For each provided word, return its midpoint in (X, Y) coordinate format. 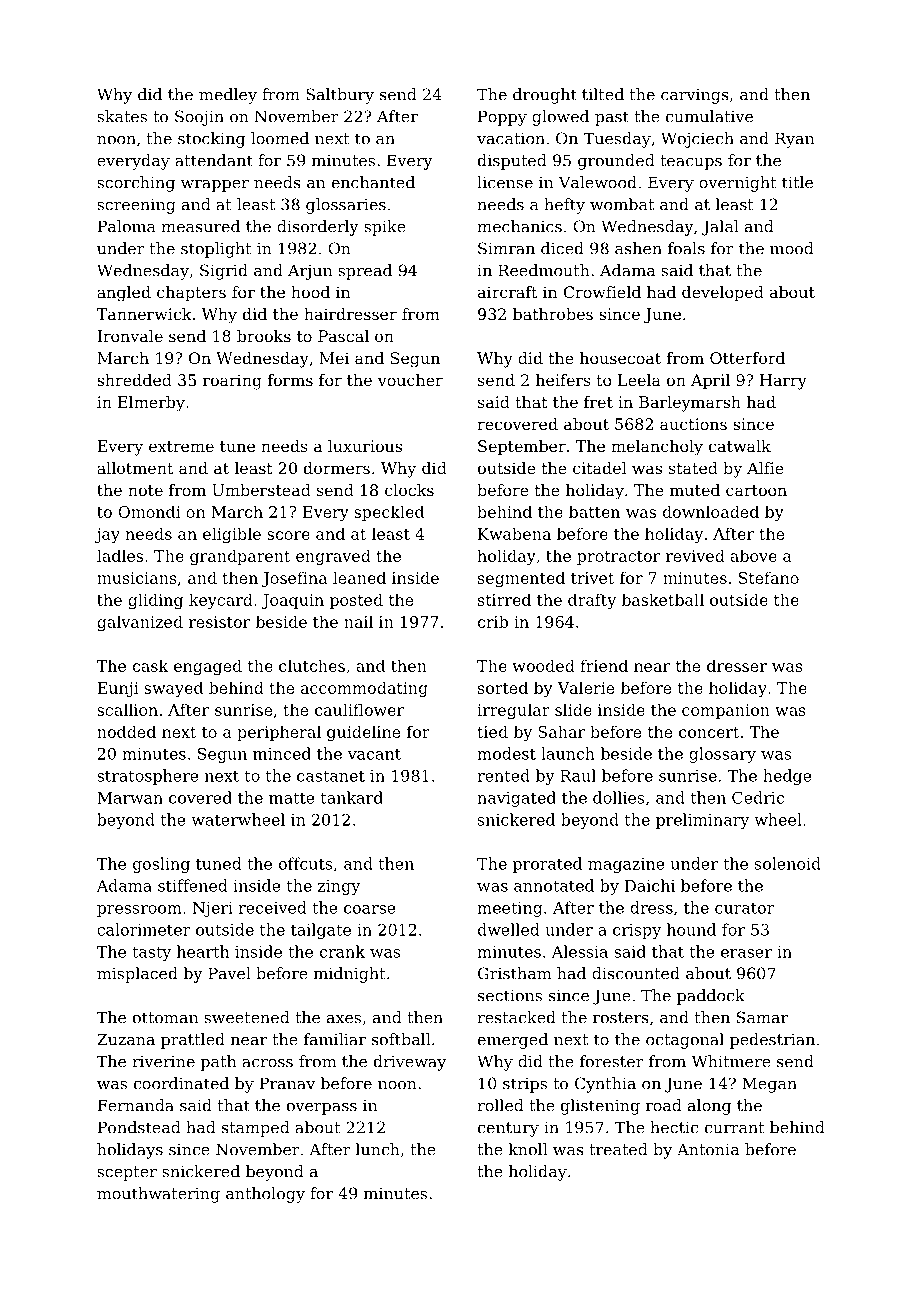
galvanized (140, 623)
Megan (769, 1085)
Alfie (765, 468)
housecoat (620, 358)
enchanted (373, 182)
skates (122, 116)
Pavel (229, 973)
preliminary (702, 821)
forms (290, 380)
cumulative (709, 116)
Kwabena (514, 533)
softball (401, 1039)
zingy (339, 887)
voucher (410, 380)
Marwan (130, 798)
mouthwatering (158, 1195)
